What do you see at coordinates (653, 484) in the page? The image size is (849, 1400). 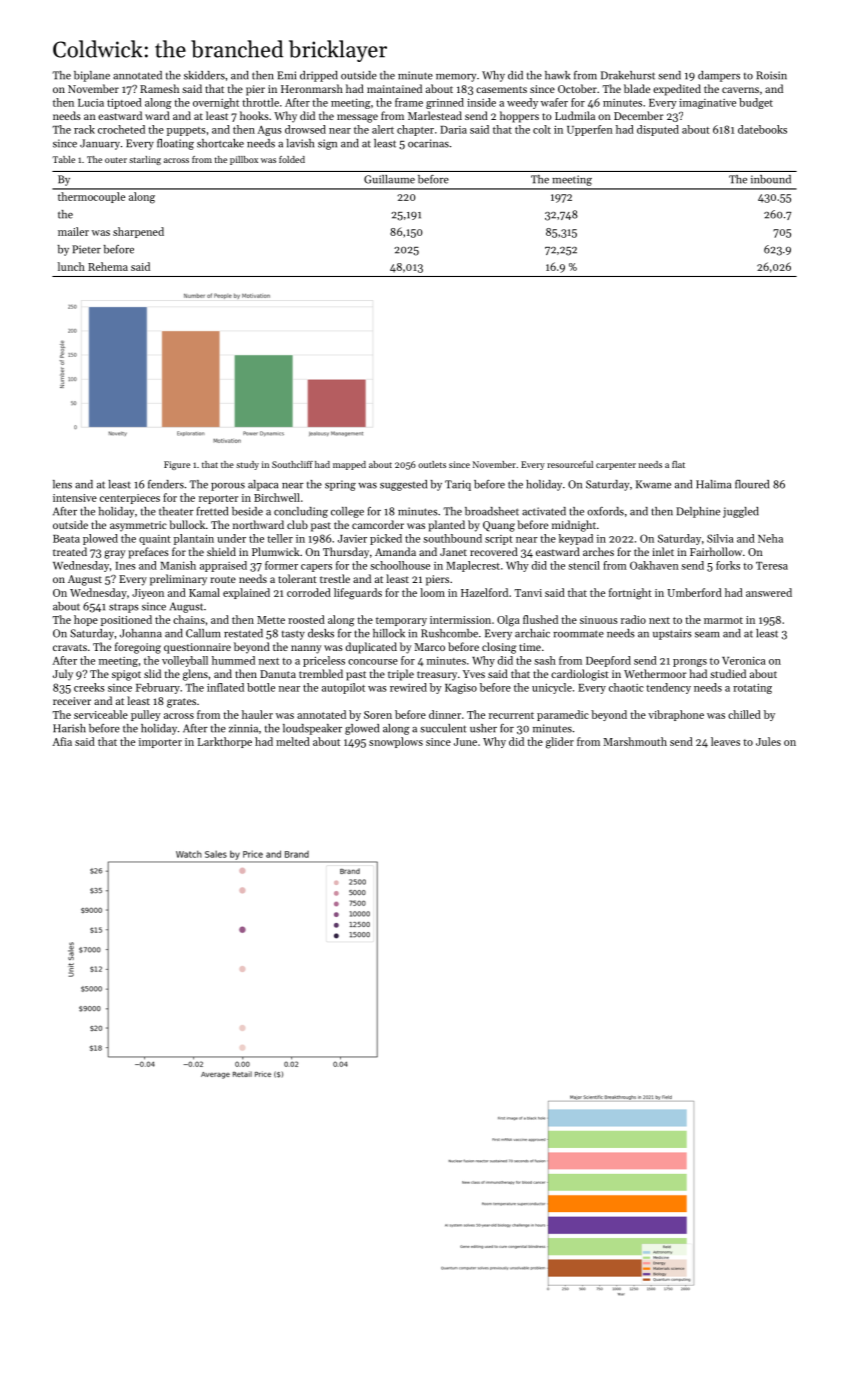 I see `Kwame` at bounding box center [653, 484].
